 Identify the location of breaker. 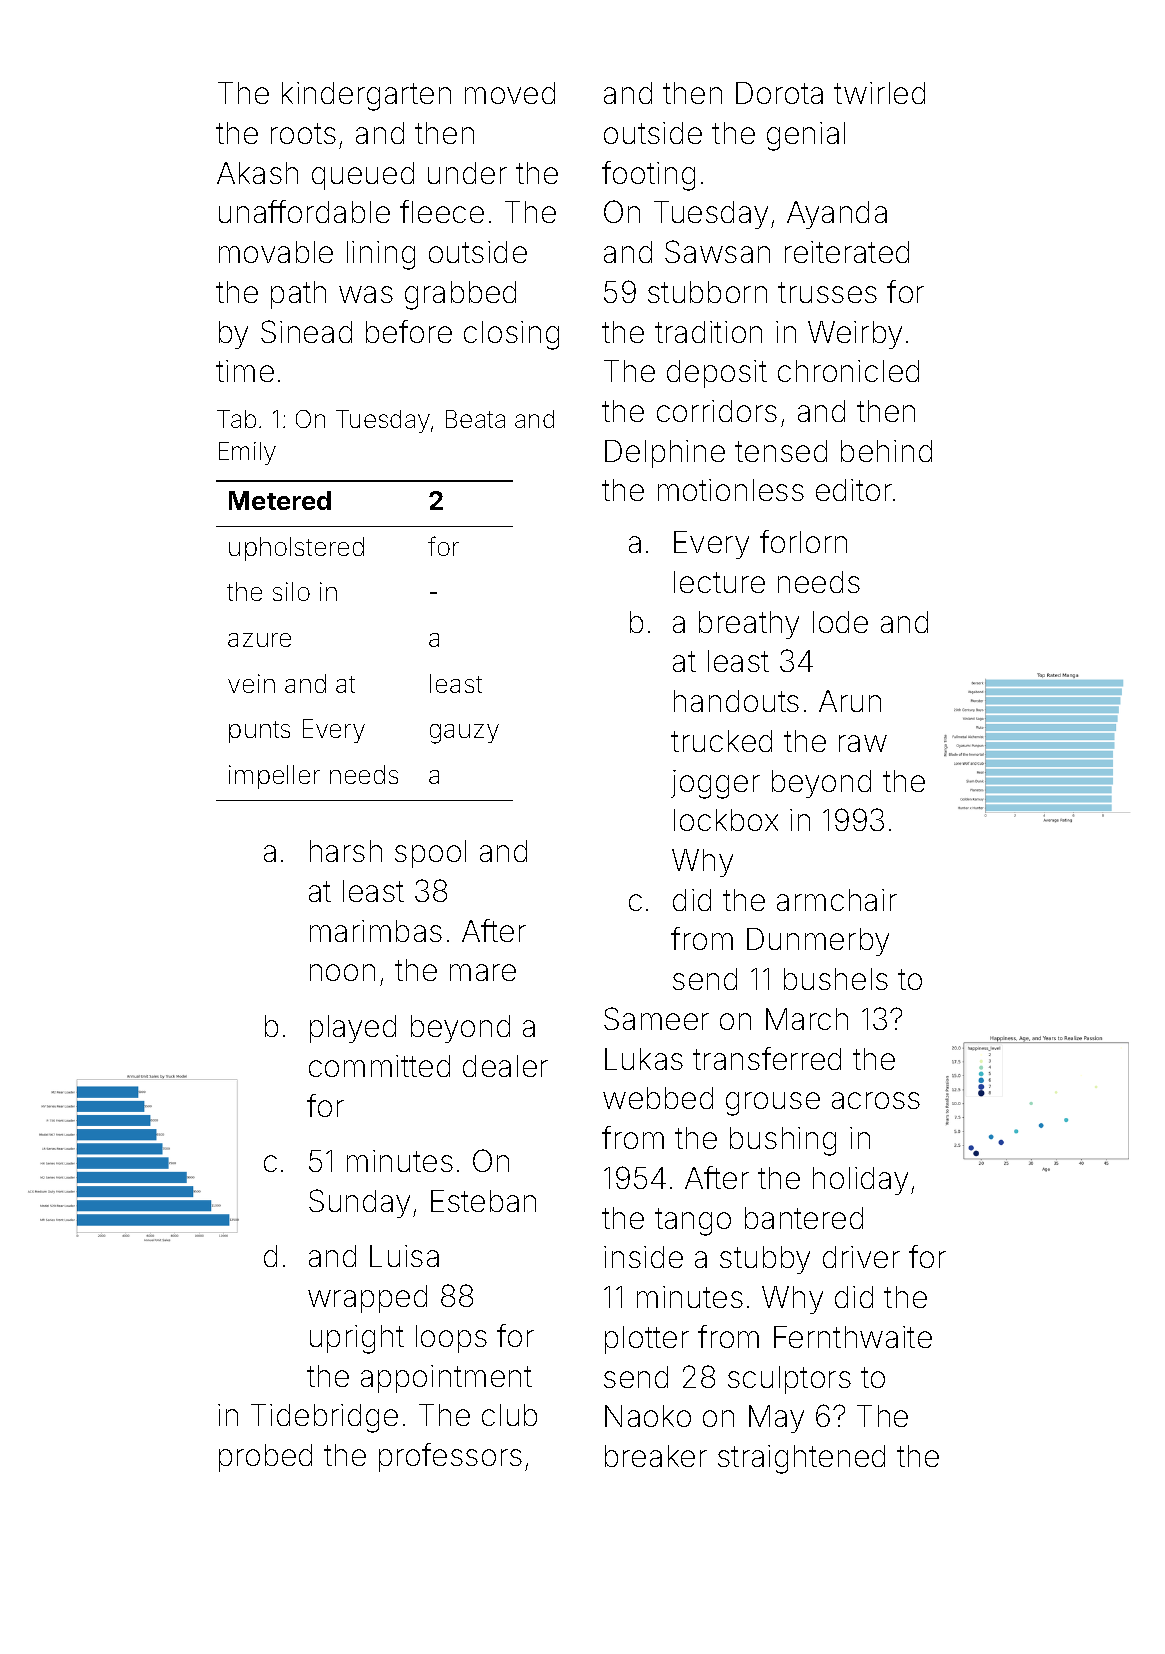
(656, 1456).
